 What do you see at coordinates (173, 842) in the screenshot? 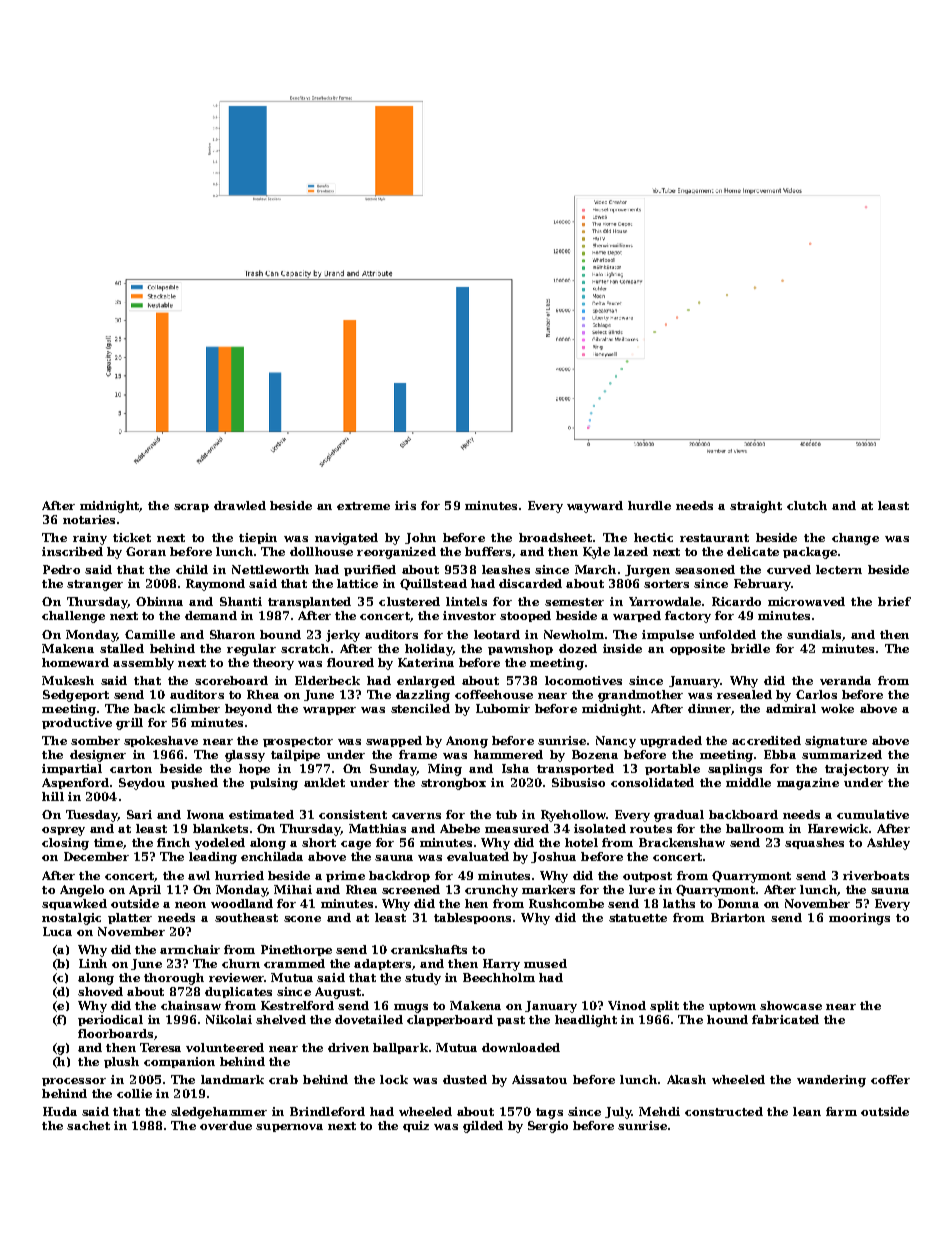
I see `finch` at bounding box center [173, 842].
